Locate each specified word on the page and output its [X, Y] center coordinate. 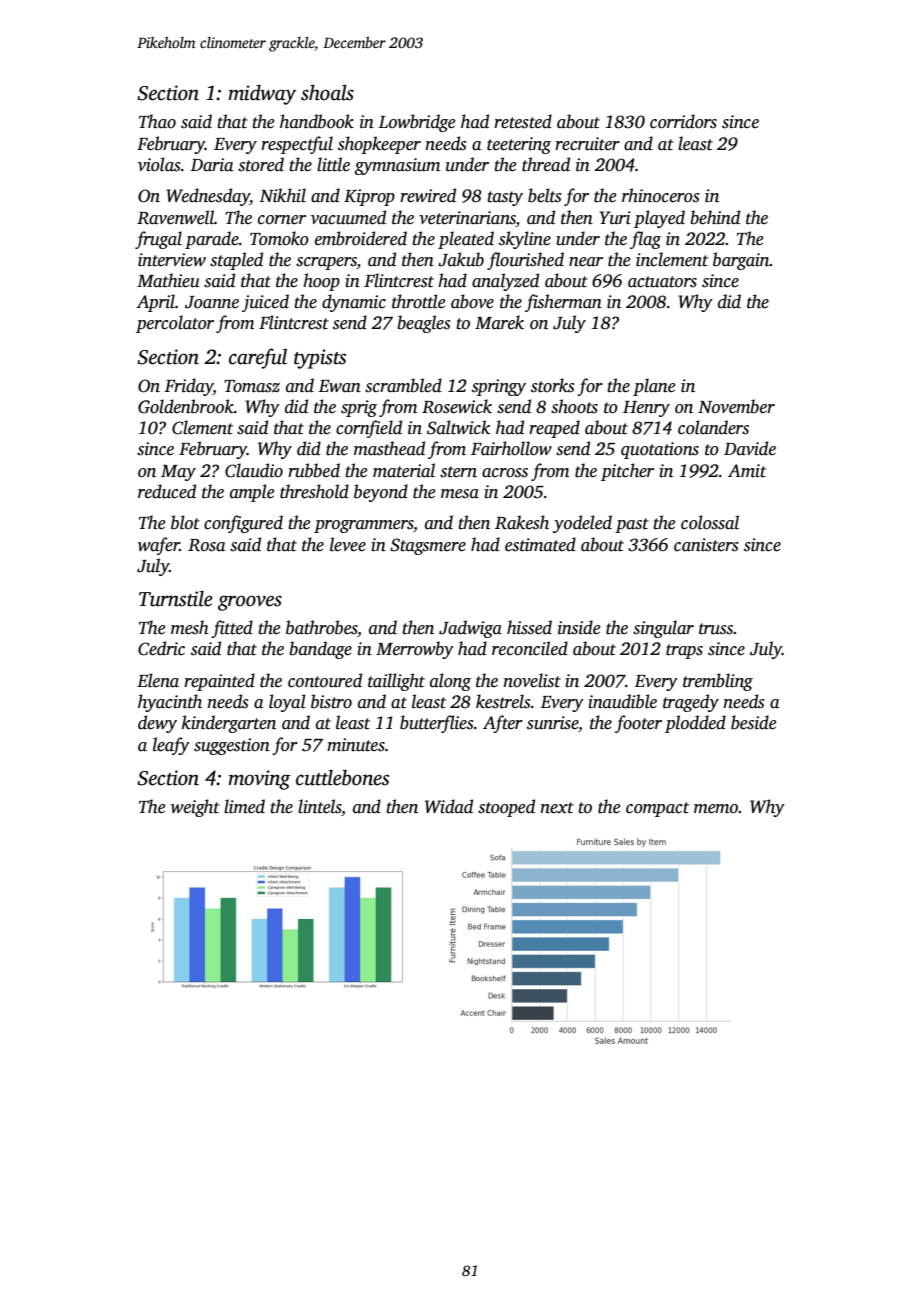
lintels [319, 806]
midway [262, 94]
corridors [683, 121]
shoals [327, 92]
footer [638, 724]
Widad [449, 806]
